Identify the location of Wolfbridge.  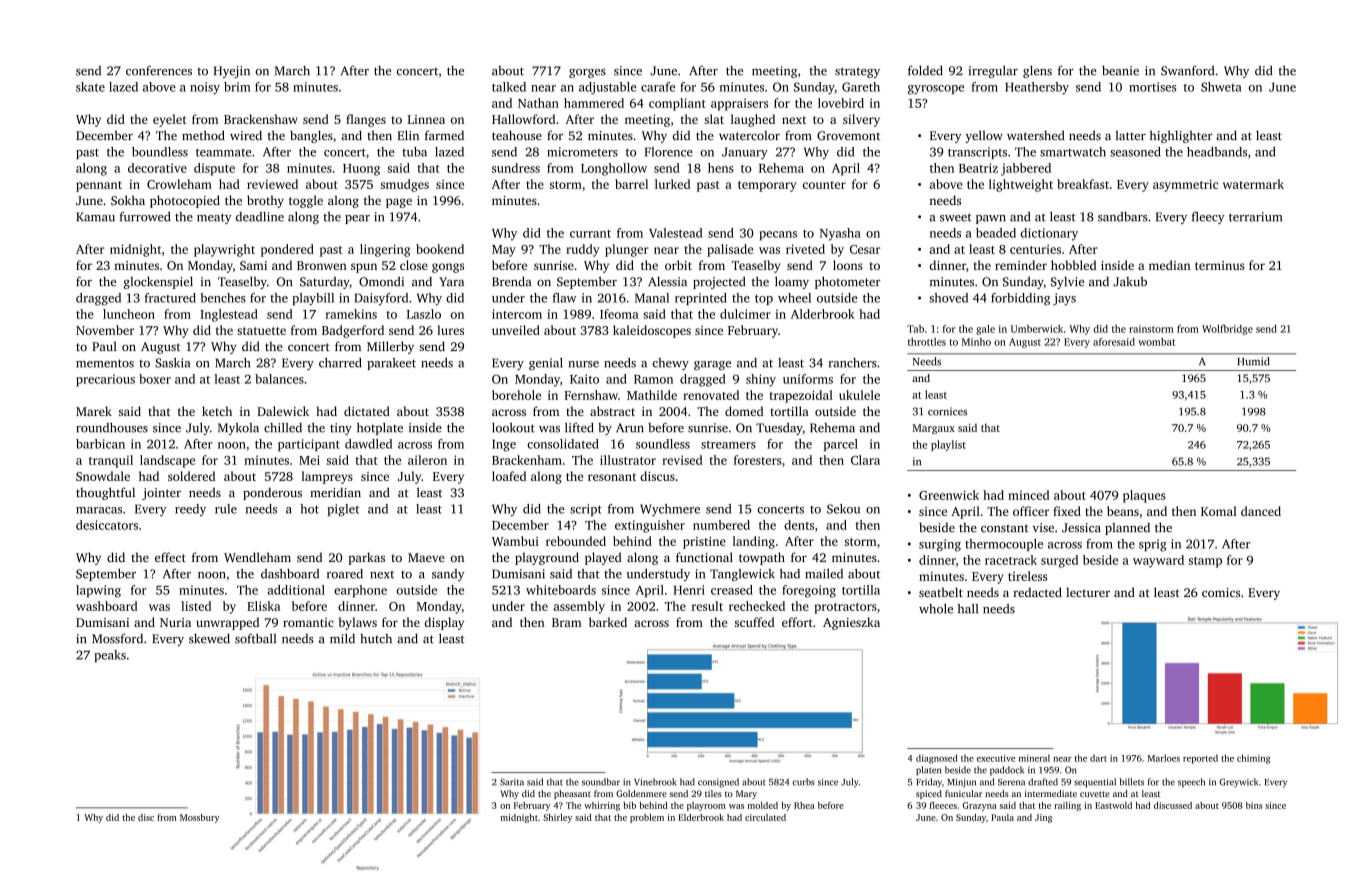
(1227, 330).
